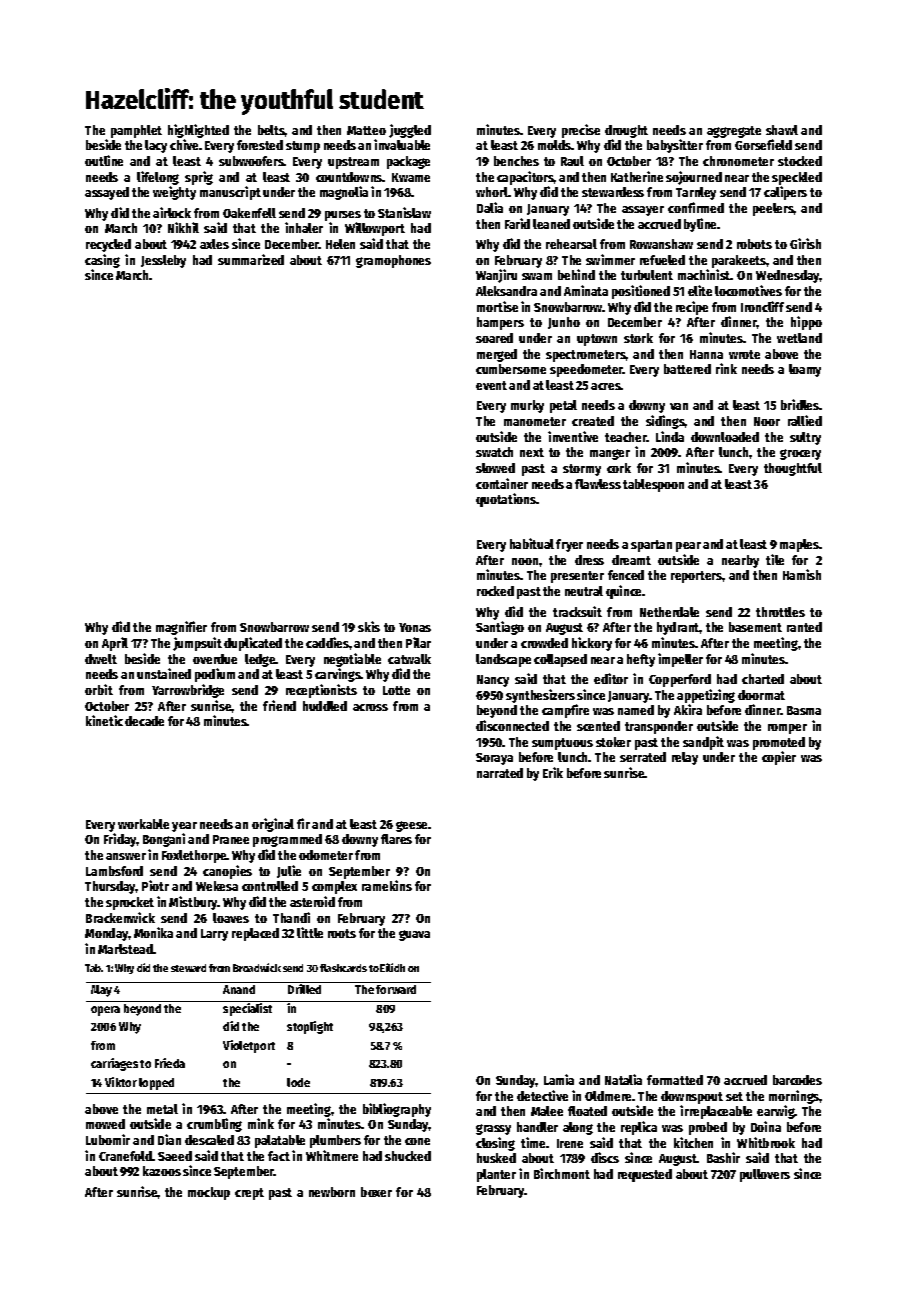  Describe the element at coordinates (631, 560) in the document. I see `dreamt` at that location.
